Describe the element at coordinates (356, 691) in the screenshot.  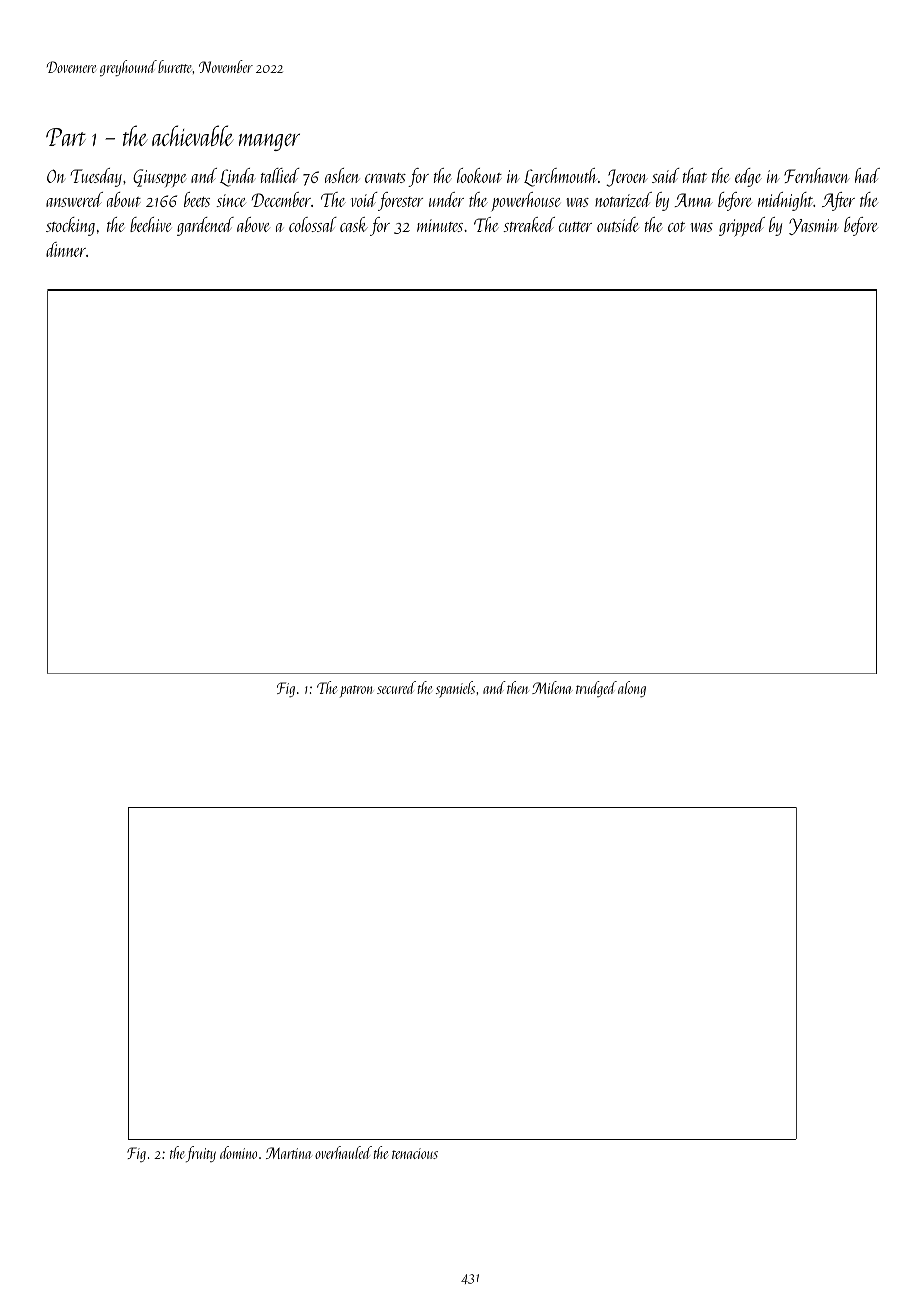
I see `patron` at that location.
